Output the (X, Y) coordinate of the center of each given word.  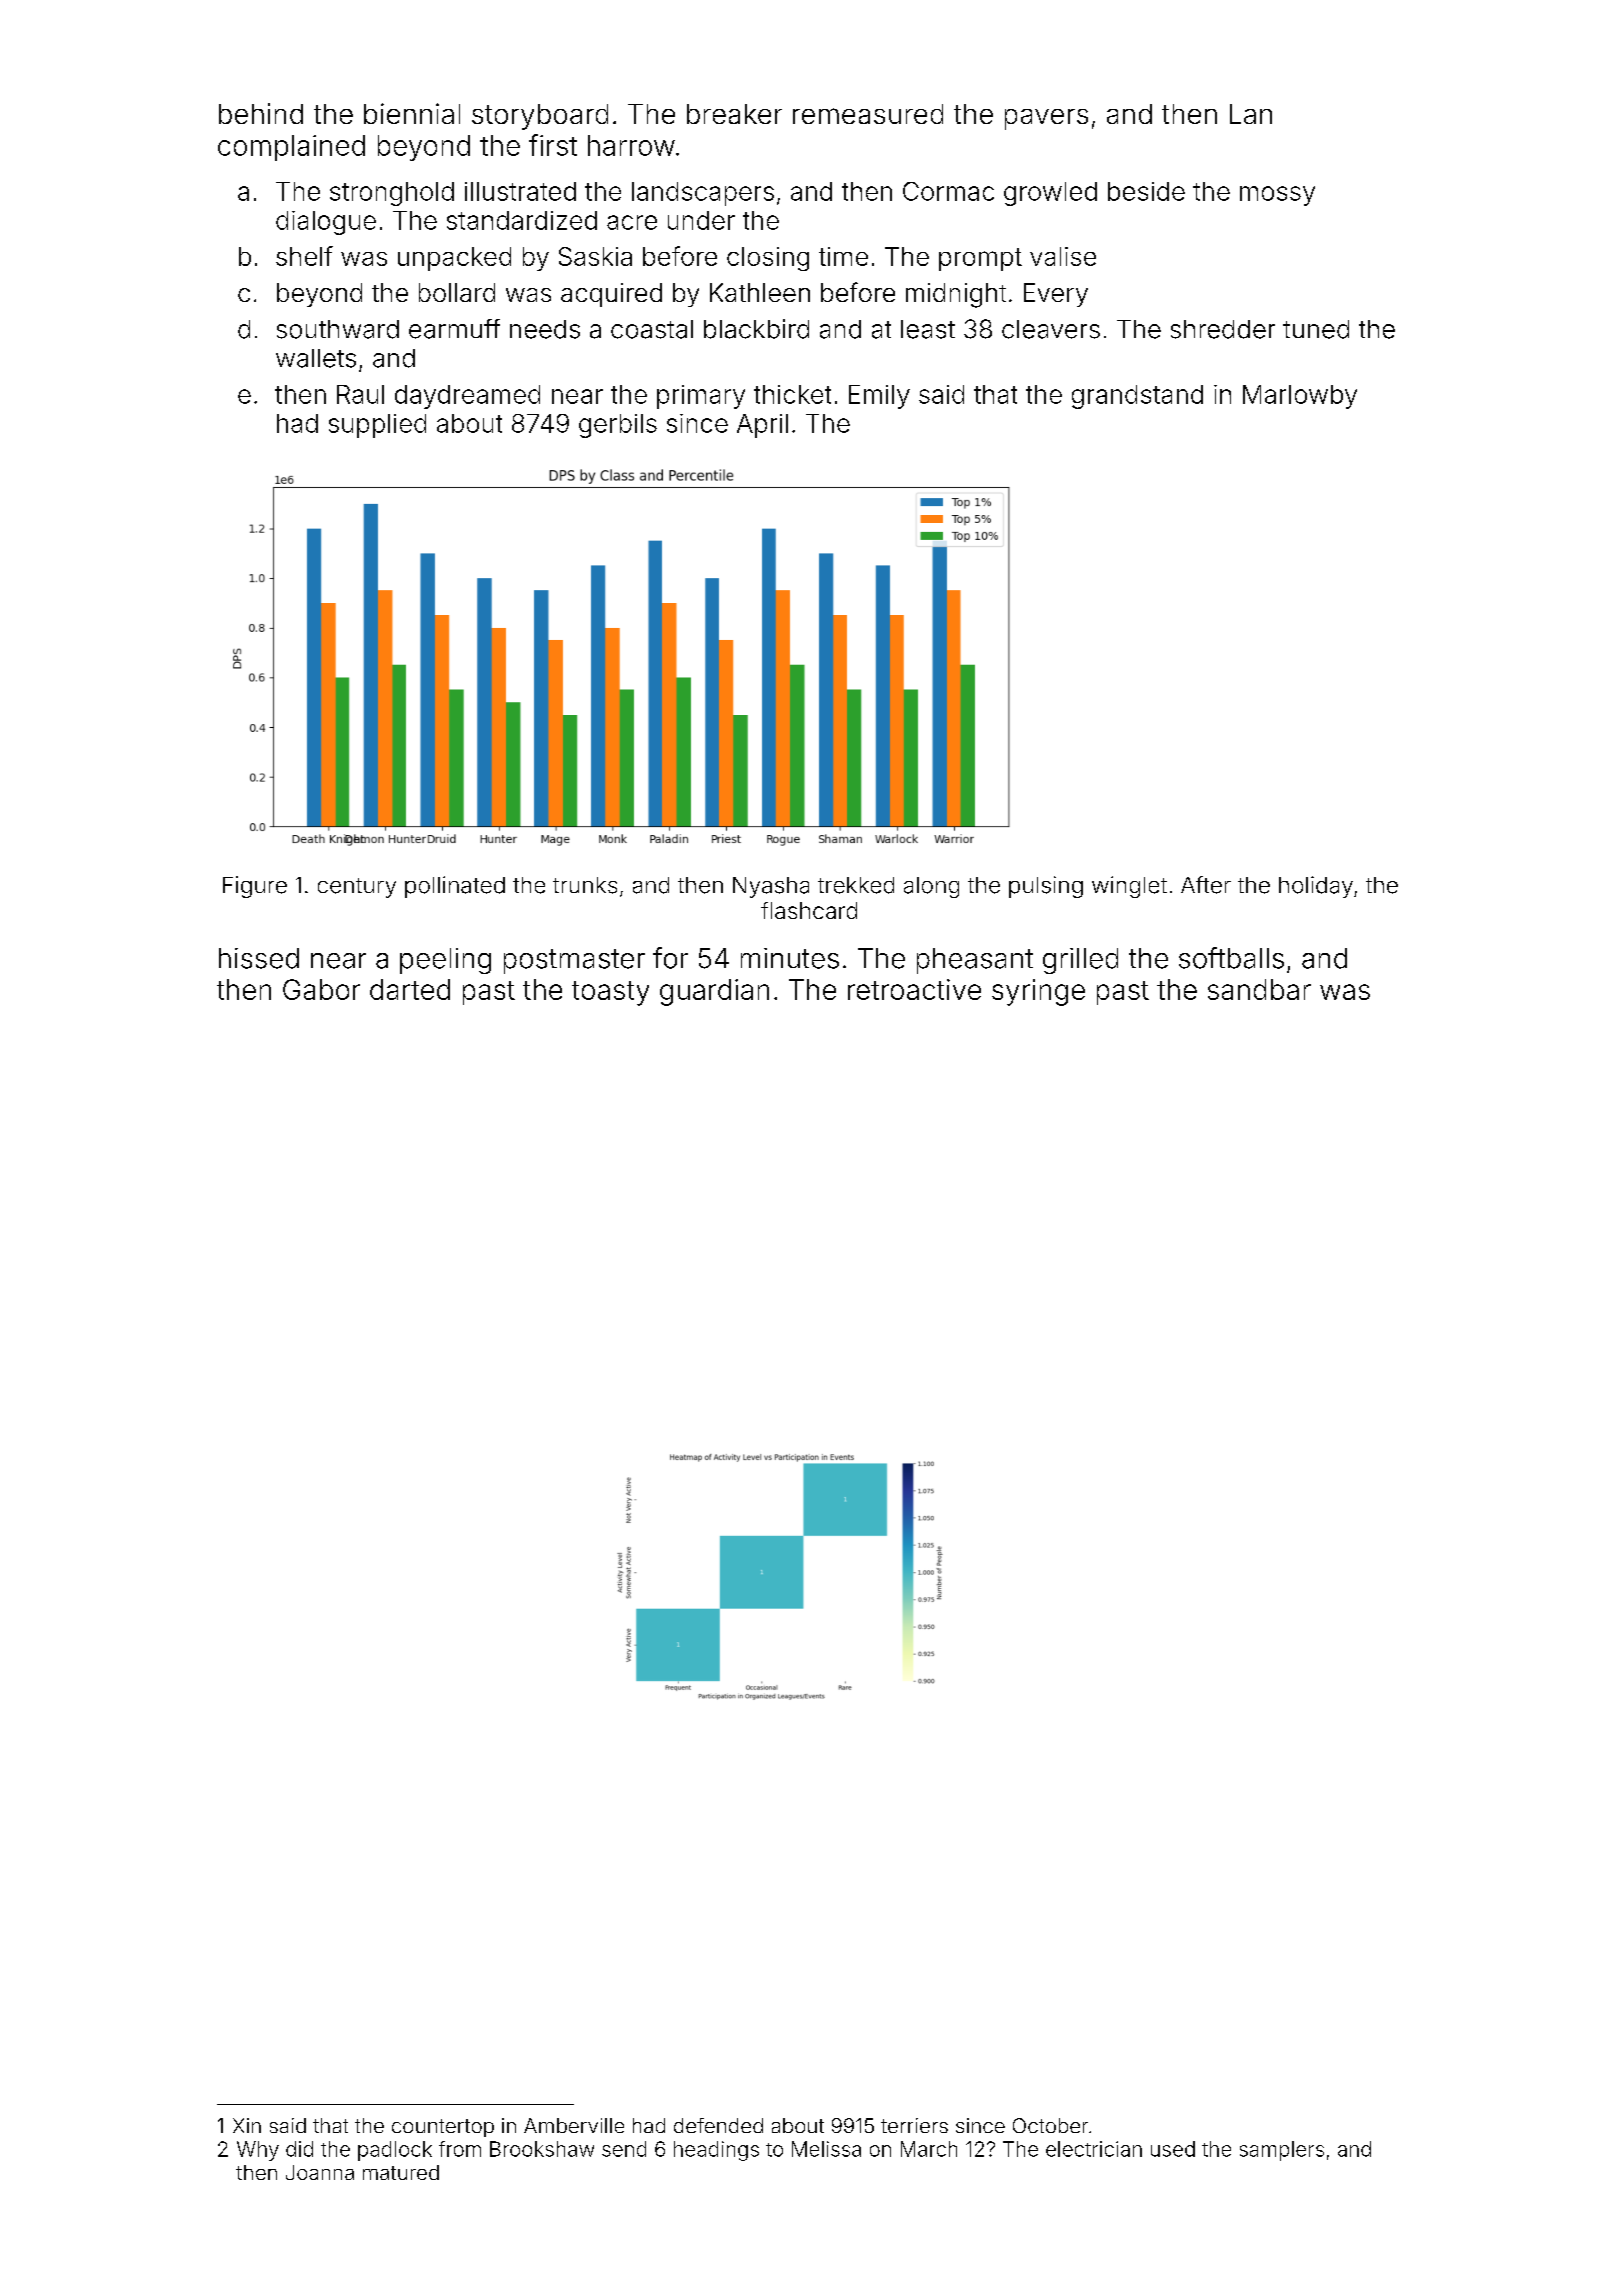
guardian (714, 992)
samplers (1282, 2151)
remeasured (868, 114)
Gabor (321, 989)
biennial (412, 113)
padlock (395, 2151)
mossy (1277, 196)
